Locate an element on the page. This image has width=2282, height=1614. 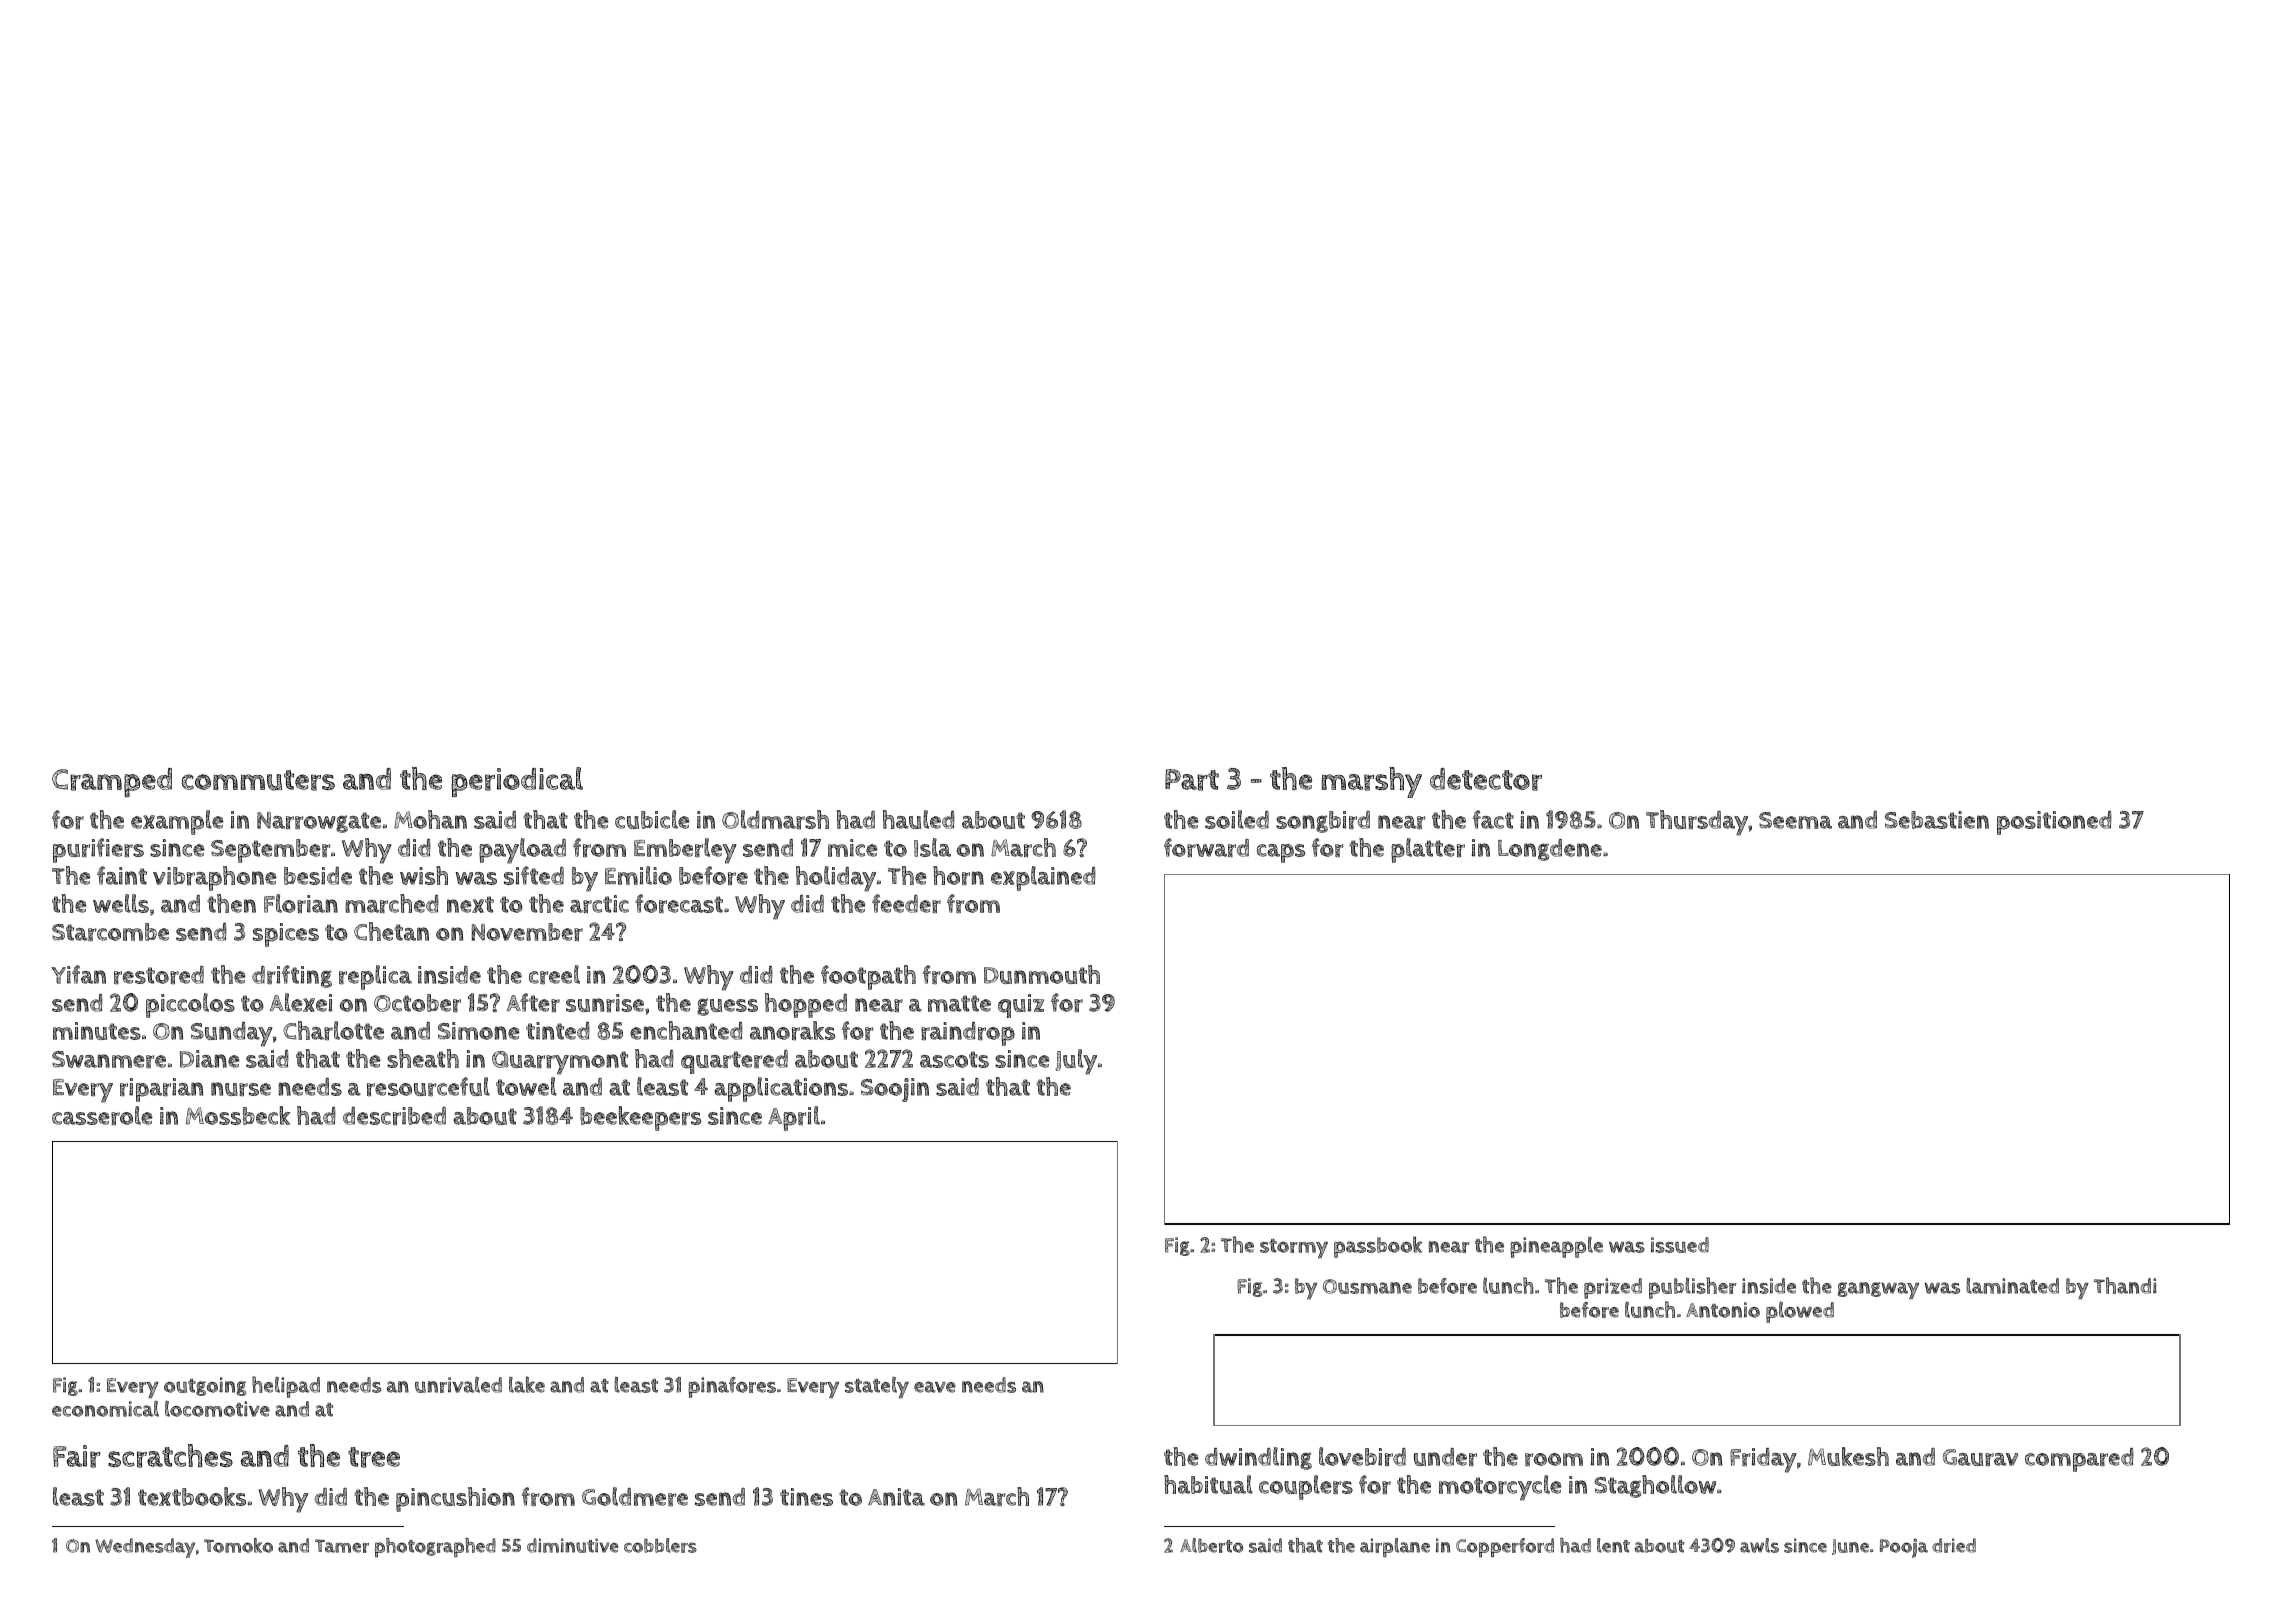
Longdene is located at coordinates (1550, 850).
